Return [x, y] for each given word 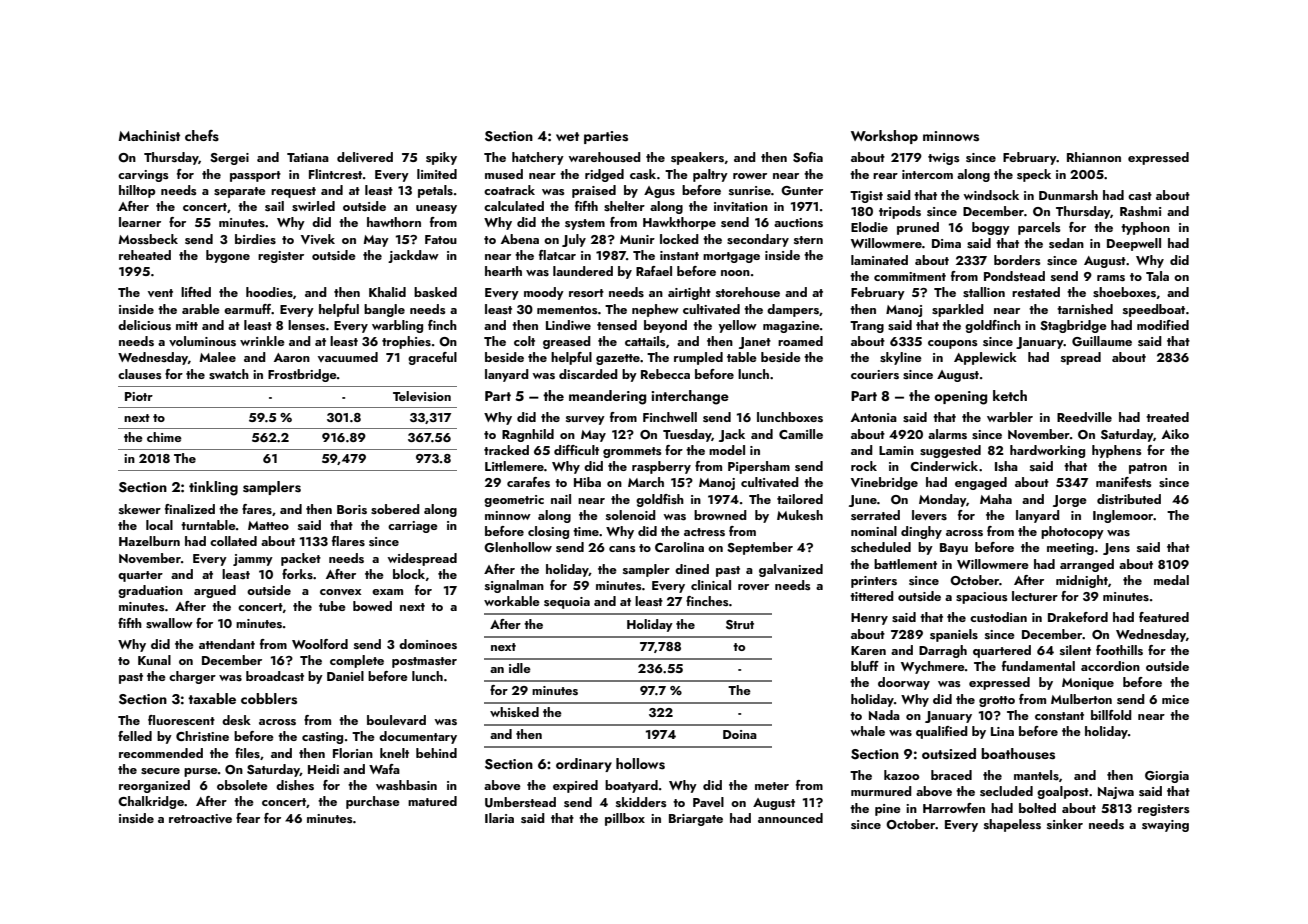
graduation [150, 591]
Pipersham [759, 467]
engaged [981, 483]
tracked [506, 450]
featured [1164, 617]
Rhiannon [1094, 157]
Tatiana [308, 157]
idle [520, 668]
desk [236, 720]
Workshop [884, 137]
